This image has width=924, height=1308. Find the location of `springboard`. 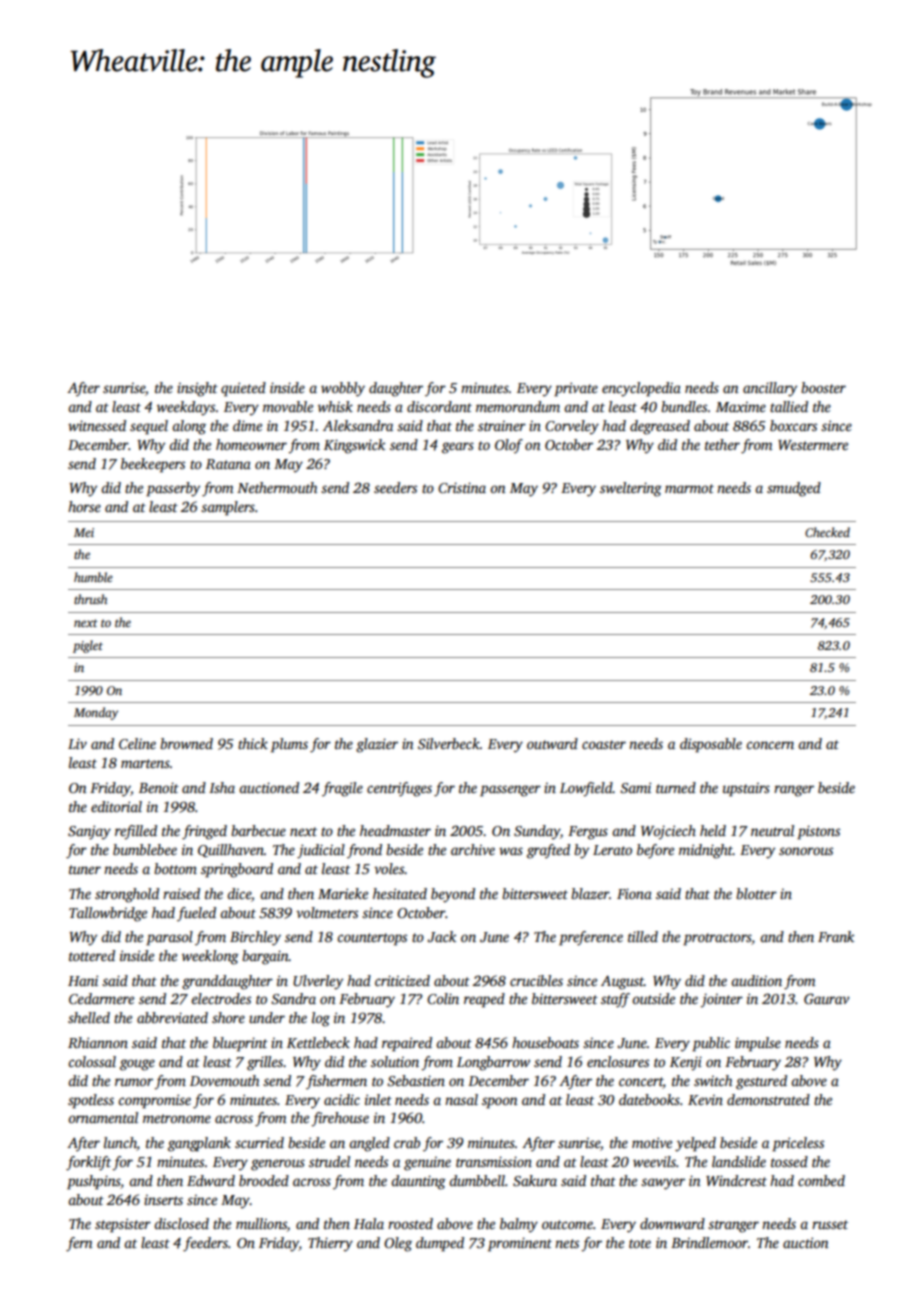

springboard is located at coordinates (237, 870).
